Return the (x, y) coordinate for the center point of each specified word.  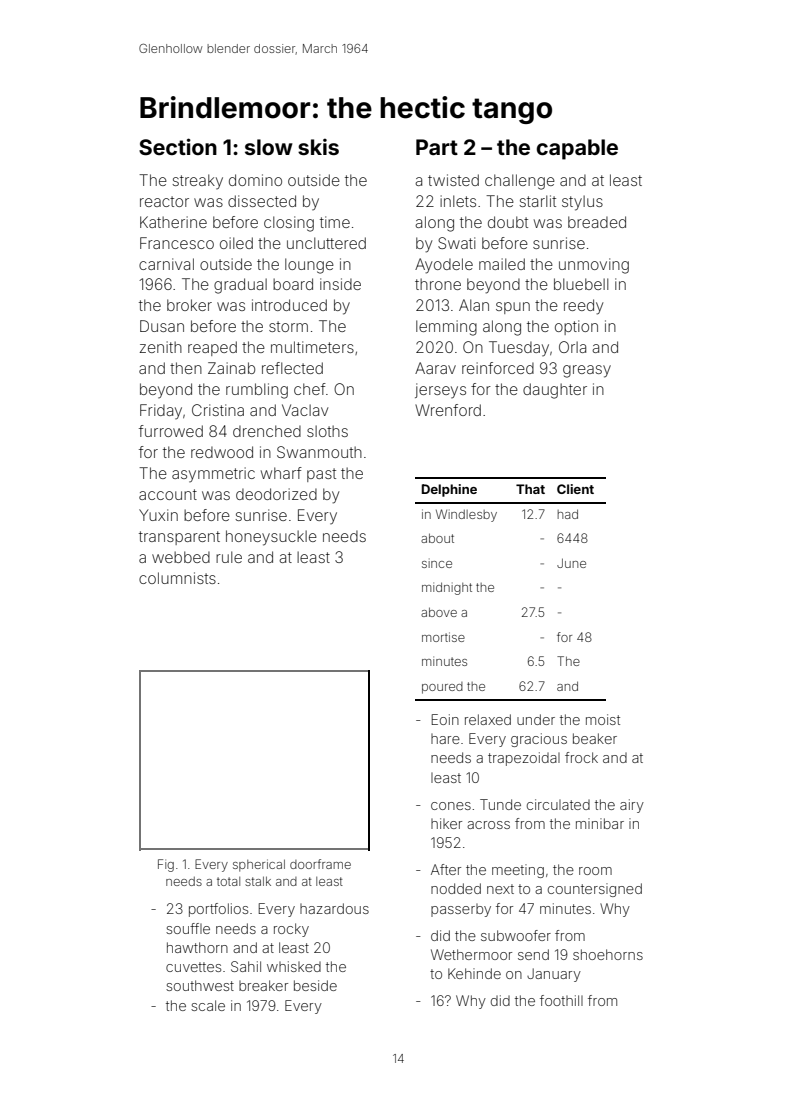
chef (310, 389)
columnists (177, 578)
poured (442, 688)
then (186, 368)
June (571, 563)
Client (575, 489)
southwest (200, 985)
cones (451, 806)
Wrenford (448, 410)
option (576, 327)
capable (577, 149)
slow (269, 147)
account (168, 494)
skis (318, 146)
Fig (166, 865)
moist (603, 719)
